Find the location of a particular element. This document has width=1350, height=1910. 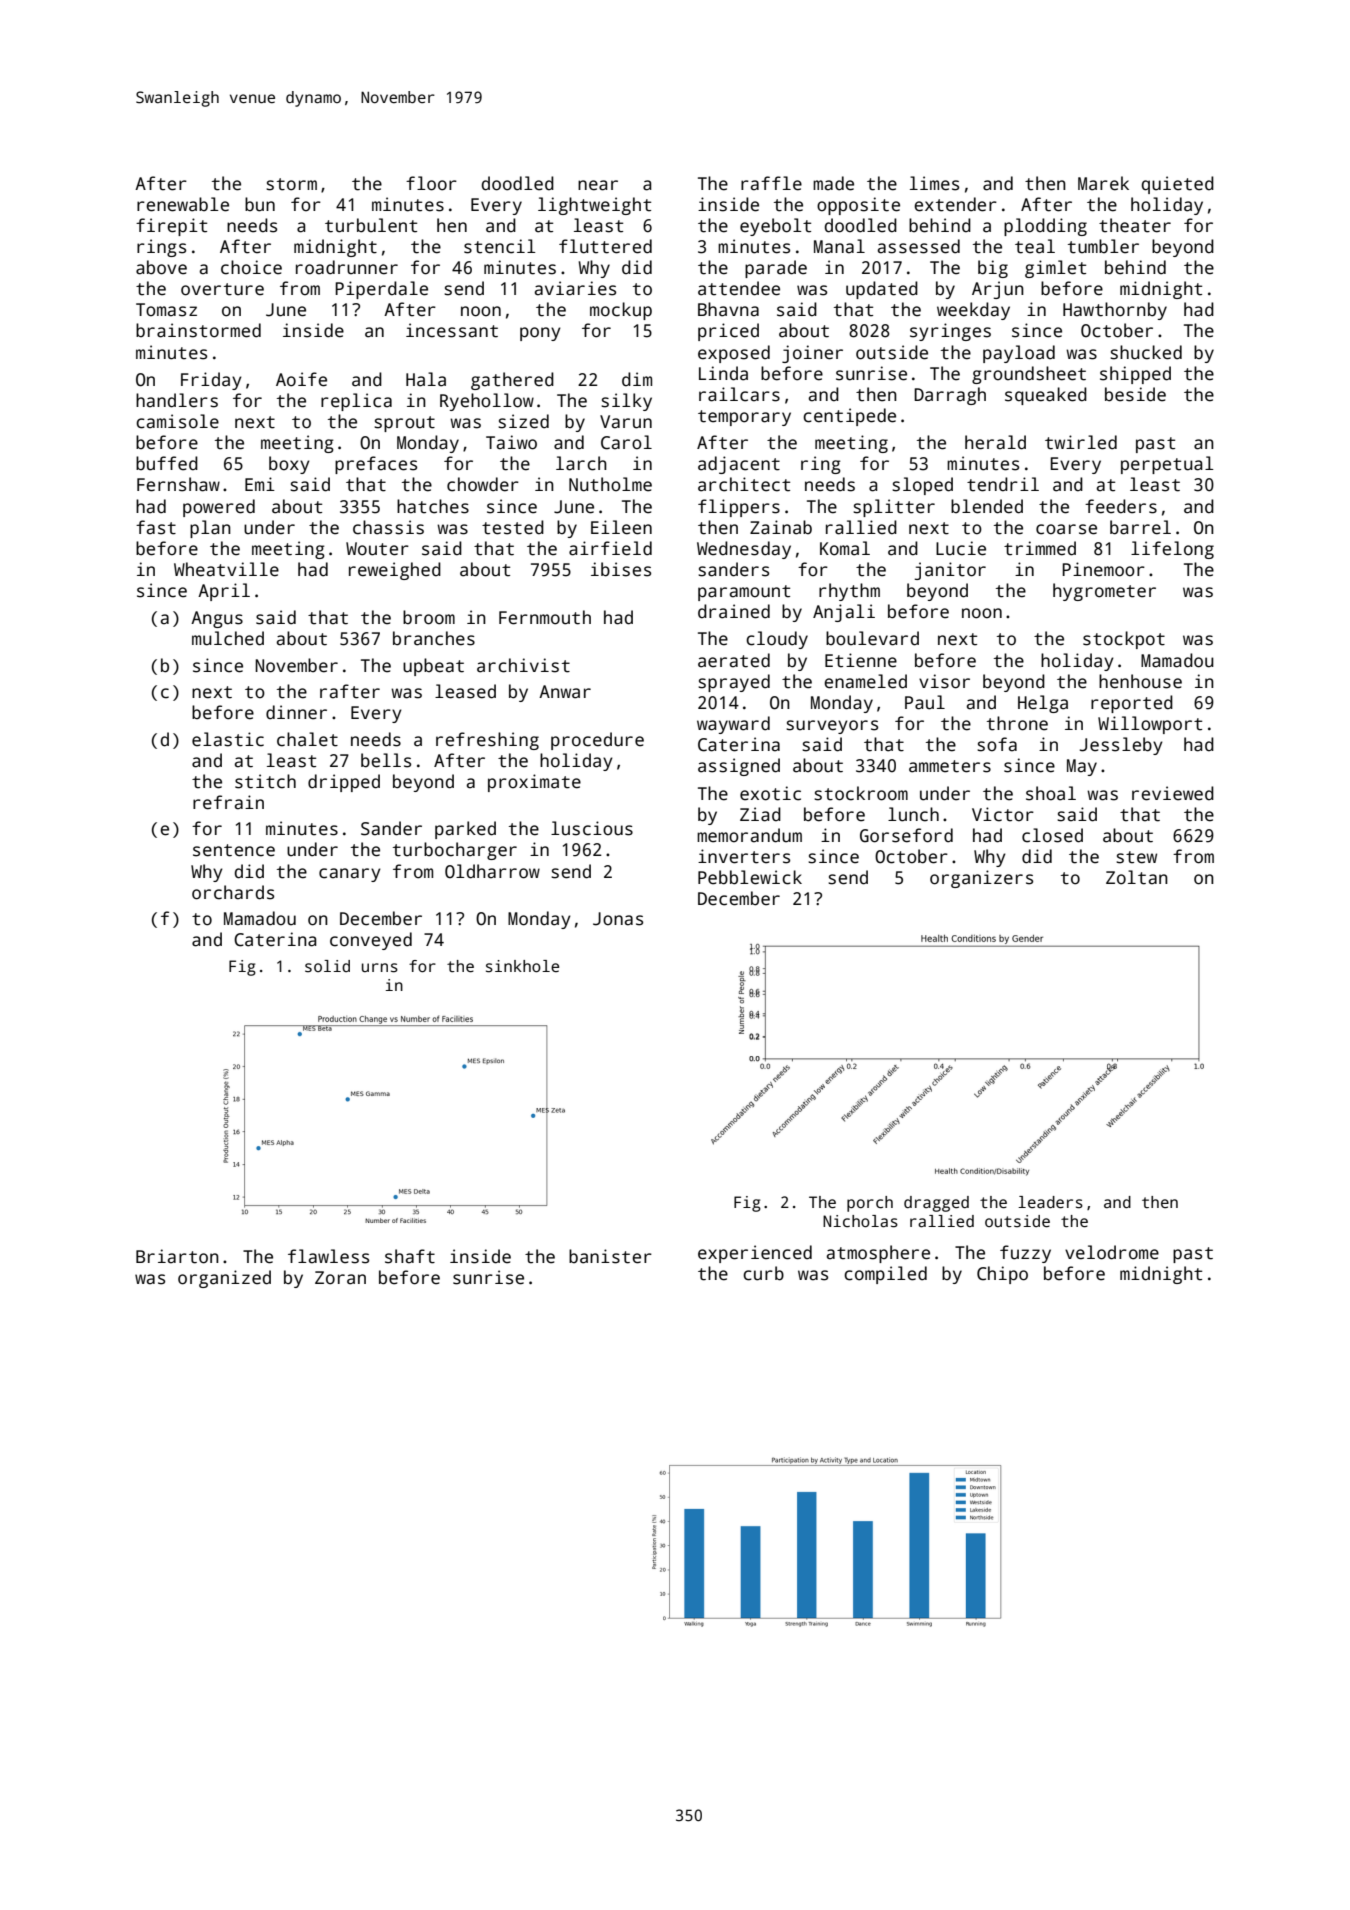

floor is located at coordinates (431, 183).
